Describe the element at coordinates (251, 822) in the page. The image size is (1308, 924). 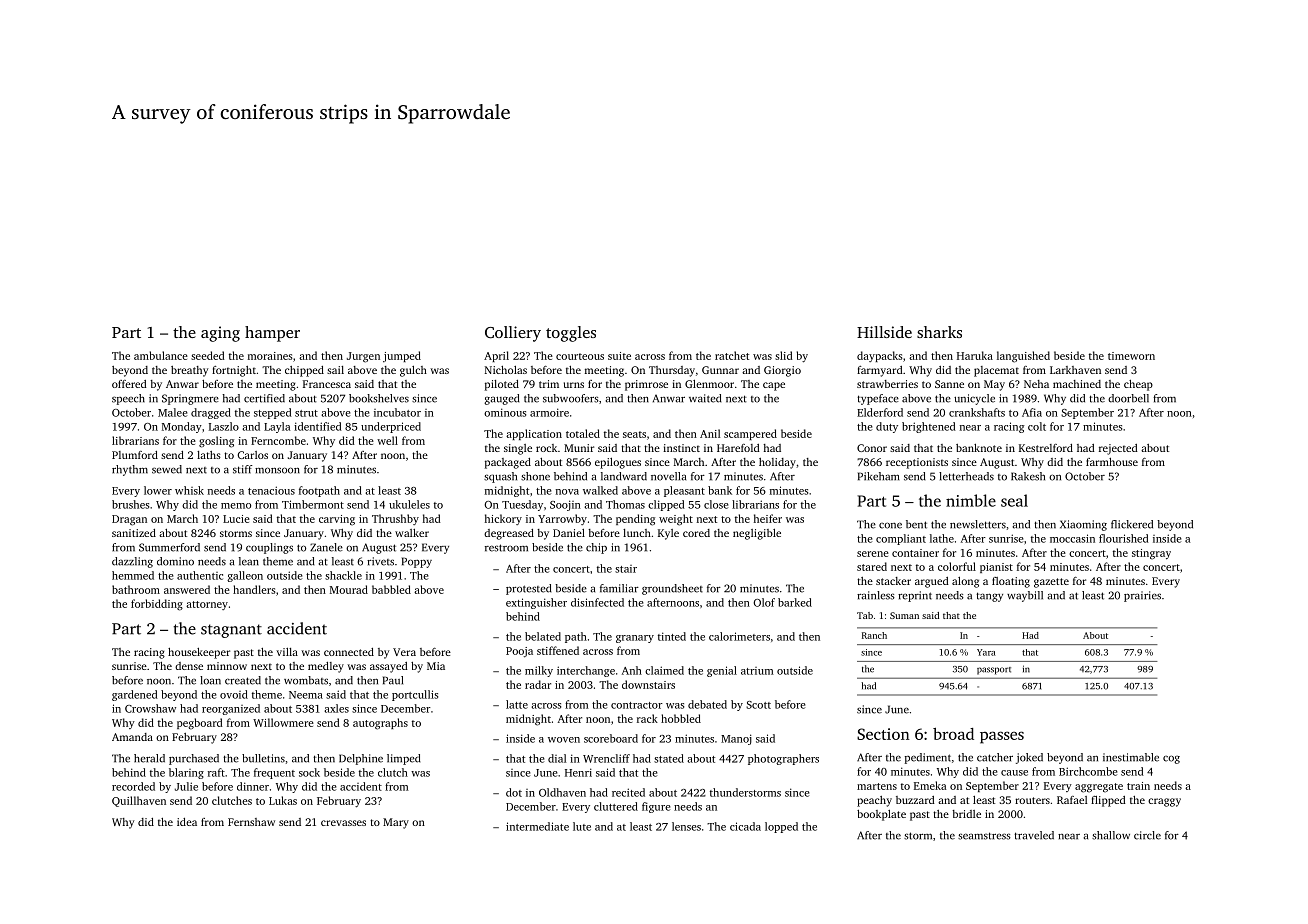
I see `Fernshaw` at that location.
